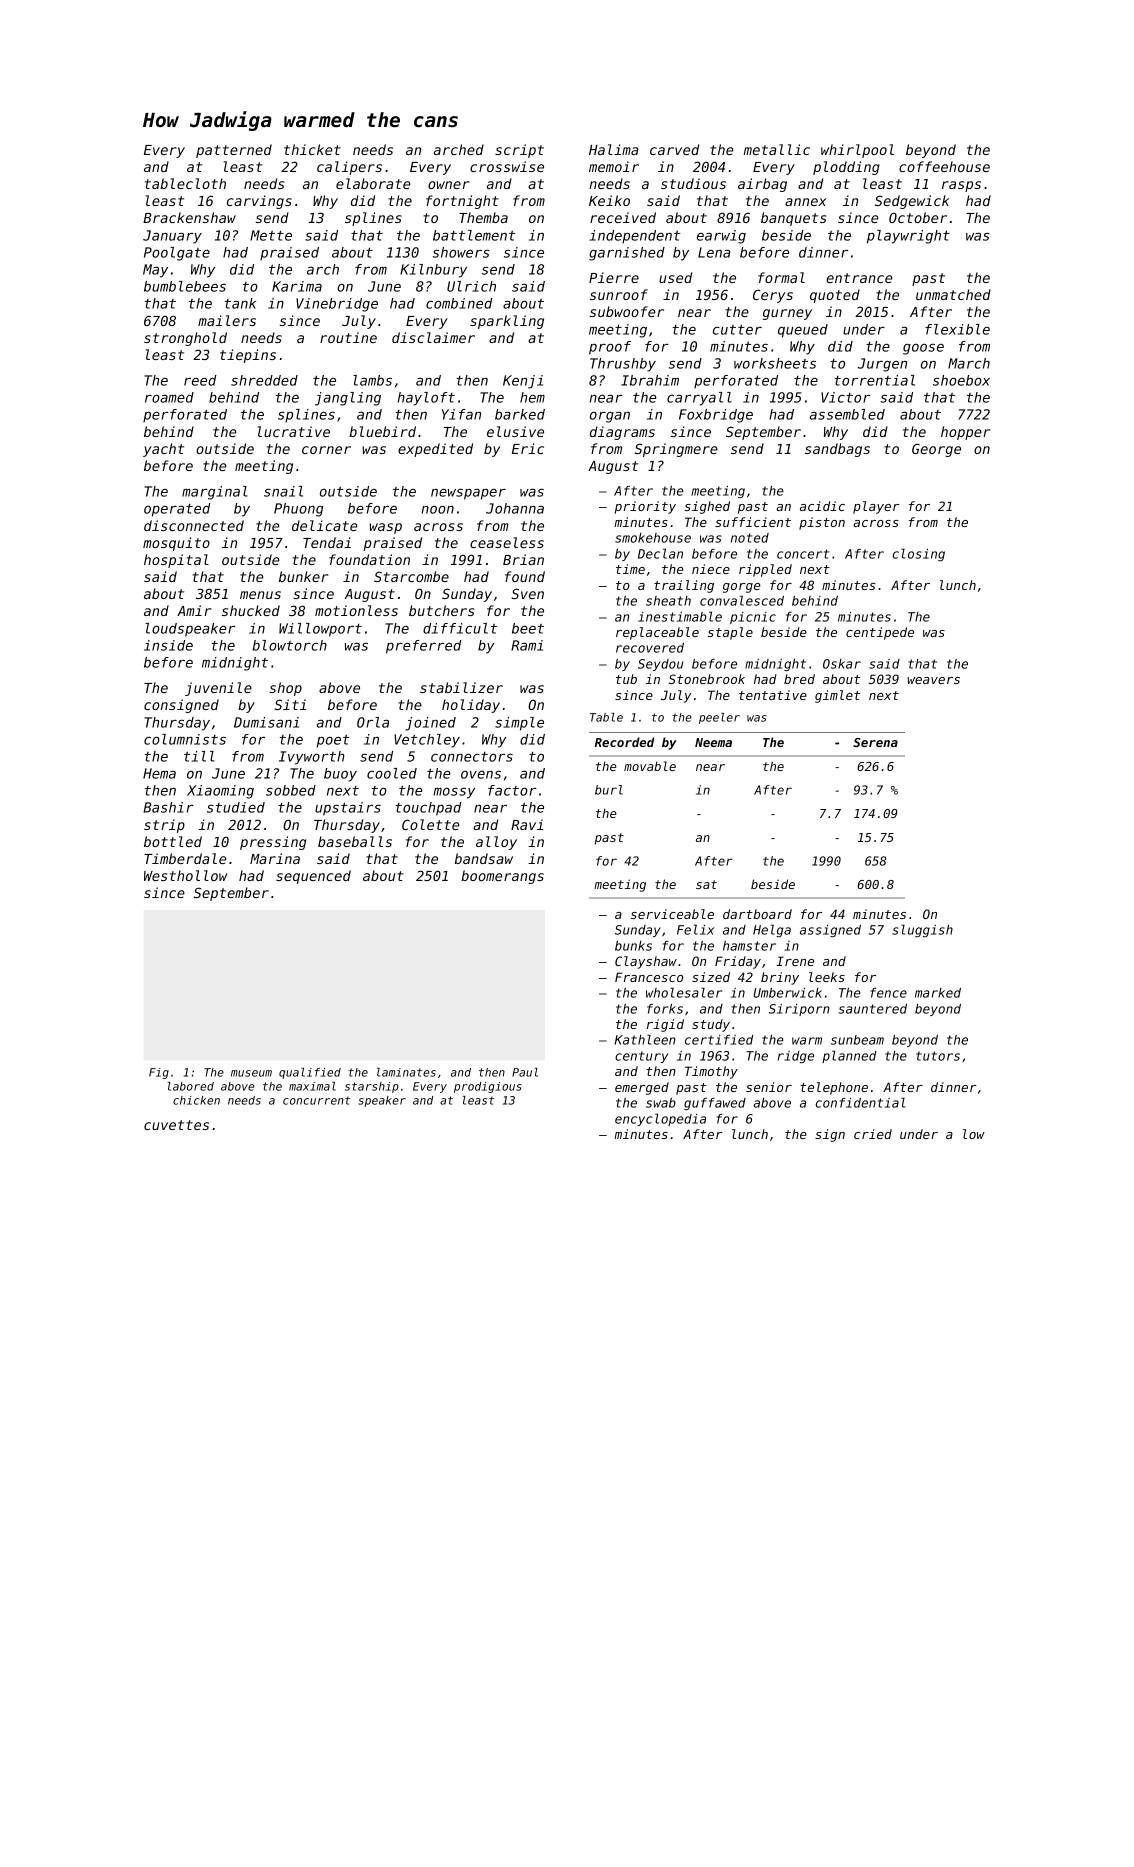  What do you see at coordinates (609, 790) in the screenshot?
I see `burl` at bounding box center [609, 790].
